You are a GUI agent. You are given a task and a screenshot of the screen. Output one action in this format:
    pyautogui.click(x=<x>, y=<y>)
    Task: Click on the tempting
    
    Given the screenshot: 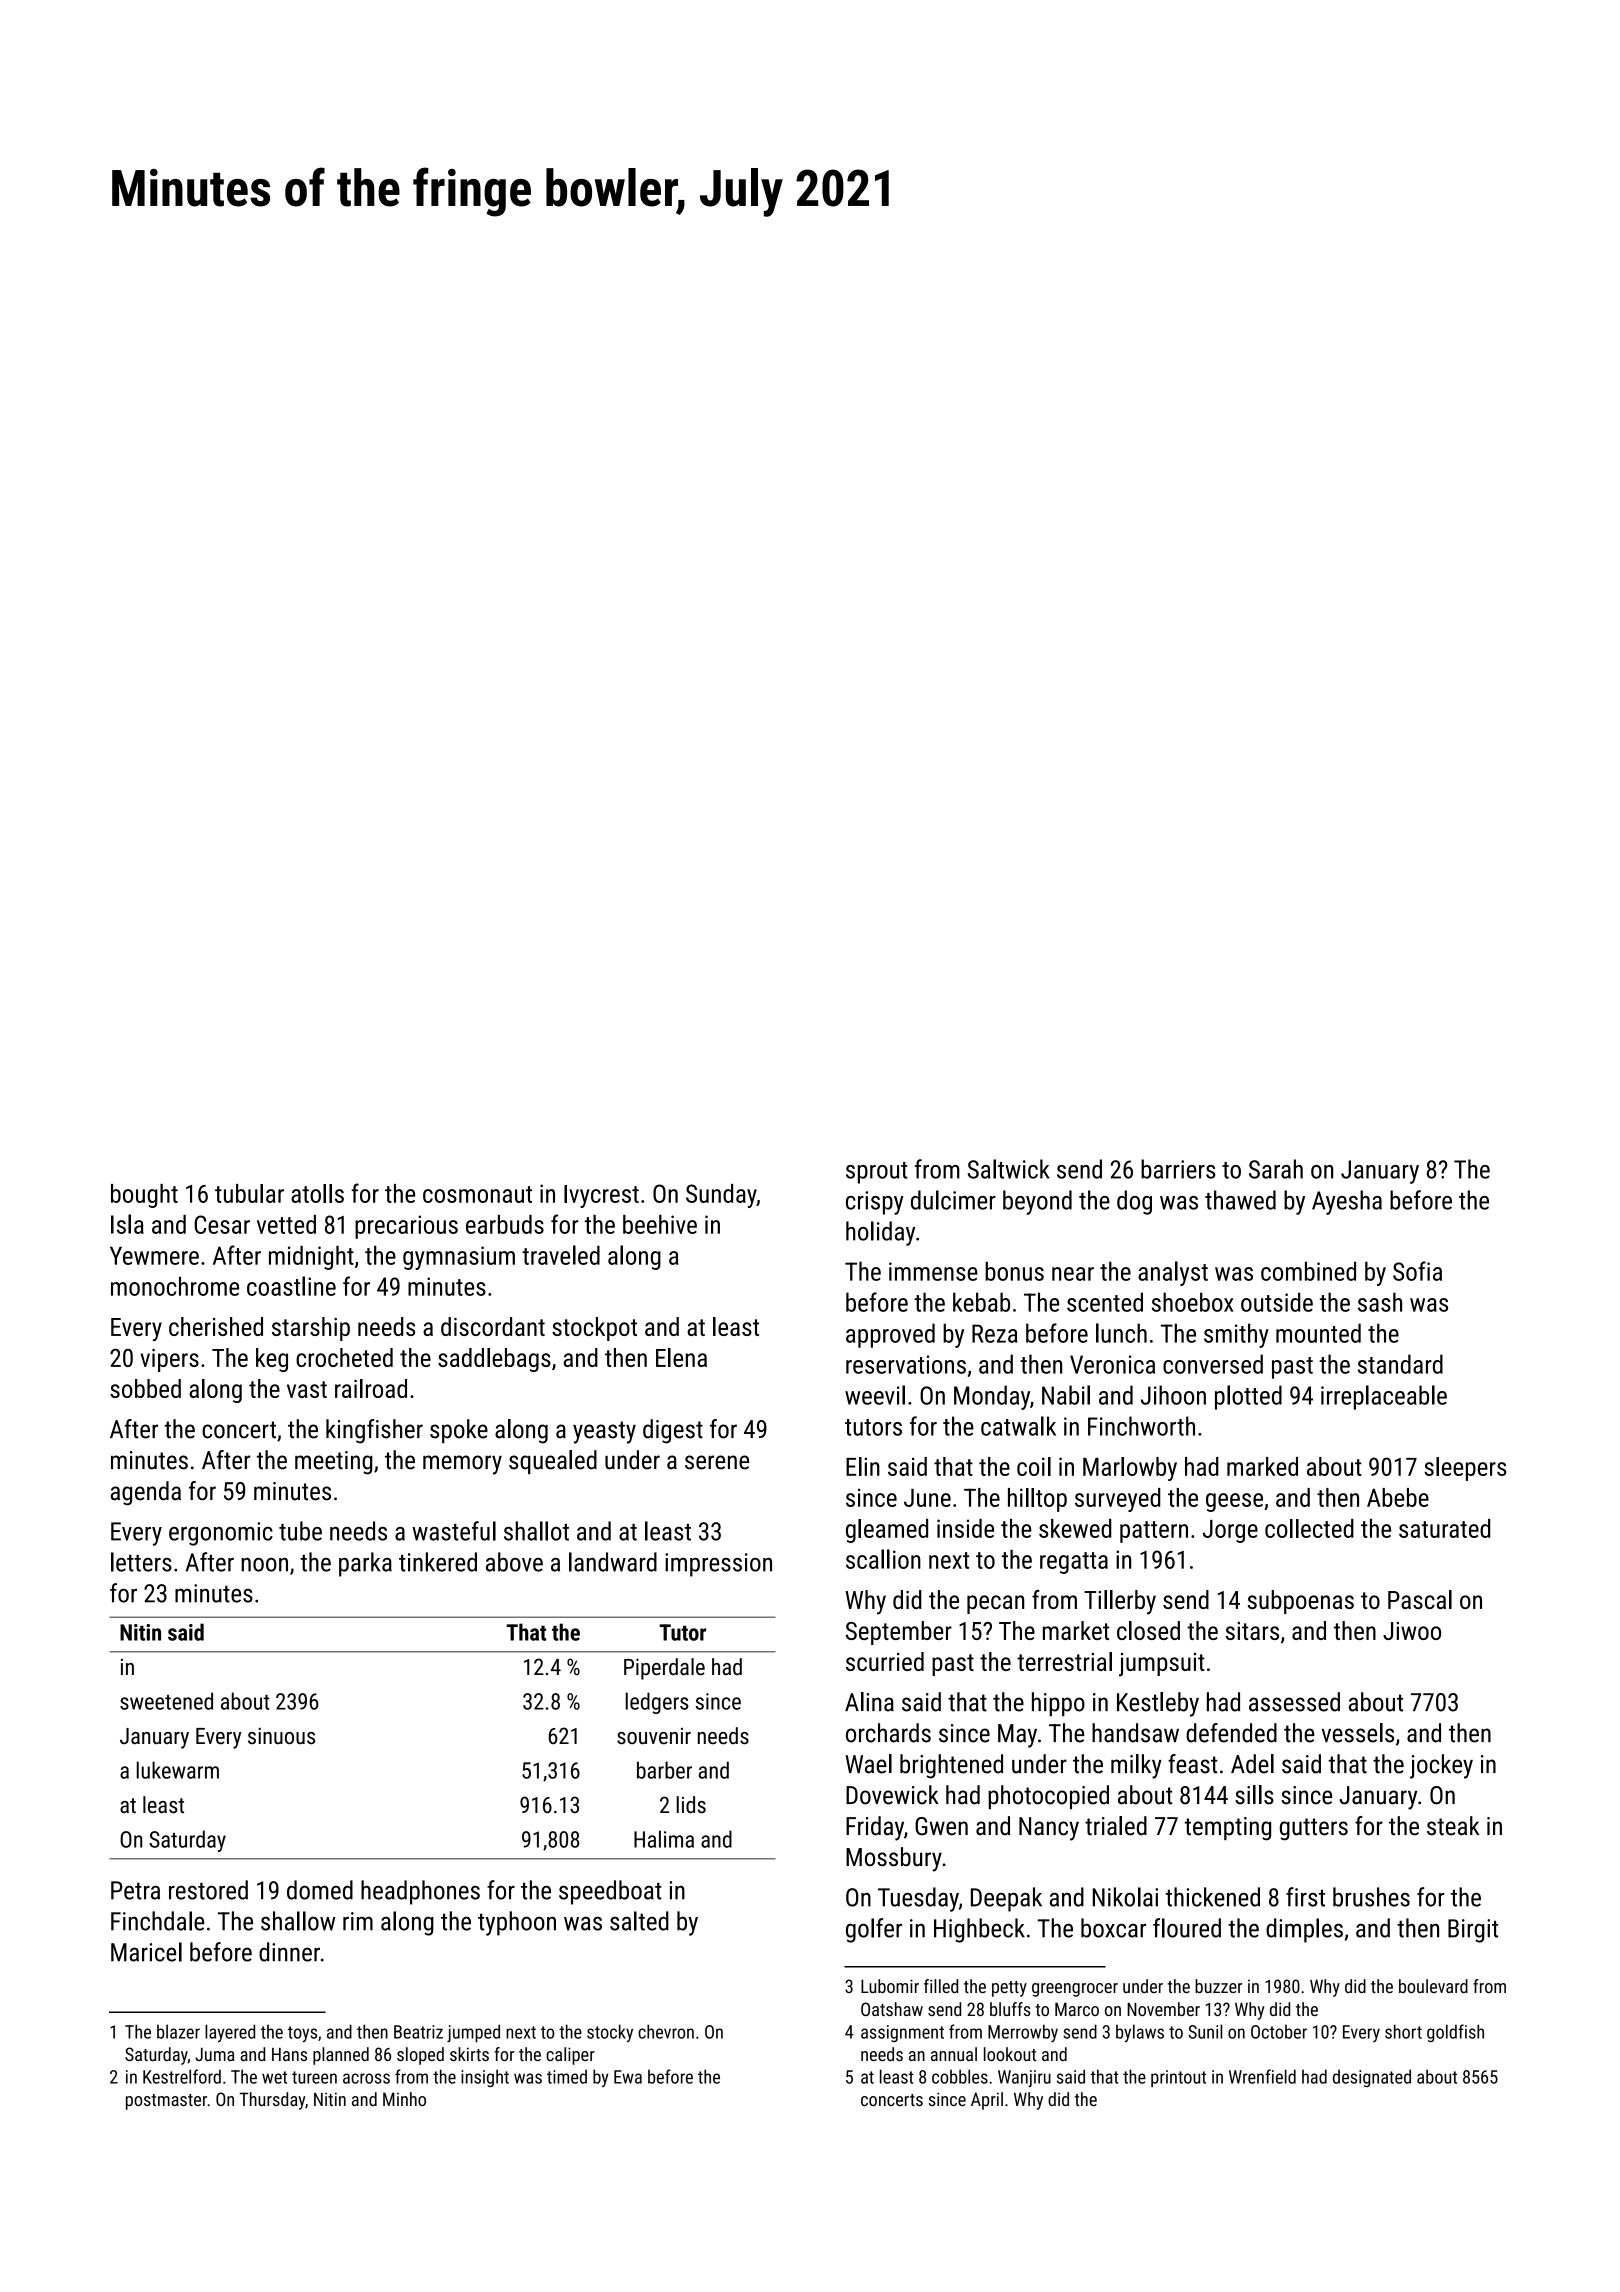 What is the action you would take?
    pyautogui.click(x=1228, y=1829)
